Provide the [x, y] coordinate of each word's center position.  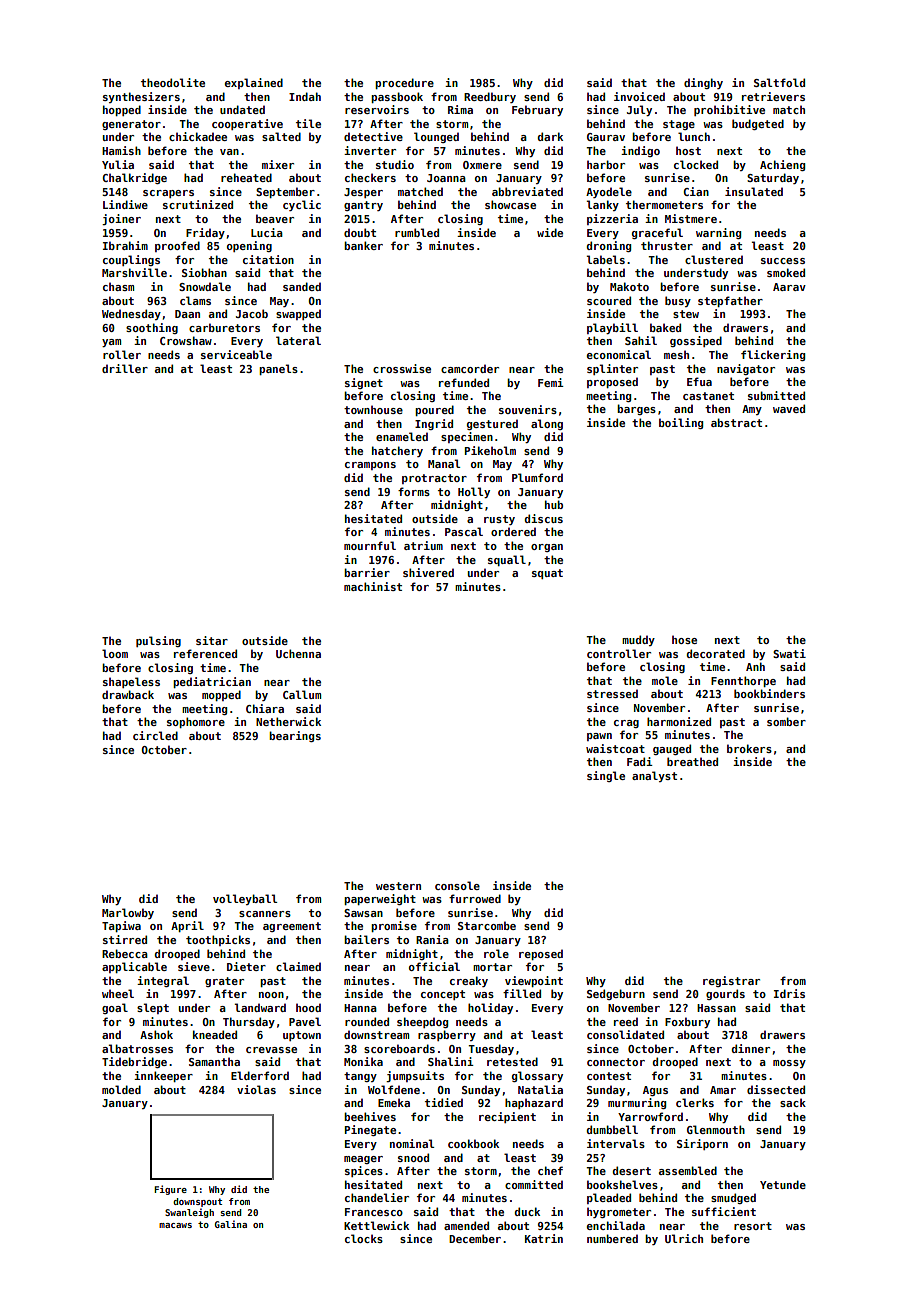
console [457, 885]
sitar [212, 640]
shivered [428, 572]
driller [125, 368]
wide [550, 232]
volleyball [245, 899]
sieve [194, 966]
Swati [789, 653]
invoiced [639, 96]
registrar [731, 981]
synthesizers [141, 97]
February [537, 110]
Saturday [773, 178]
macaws [175, 1225]
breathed [692, 761]
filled [522, 993]
